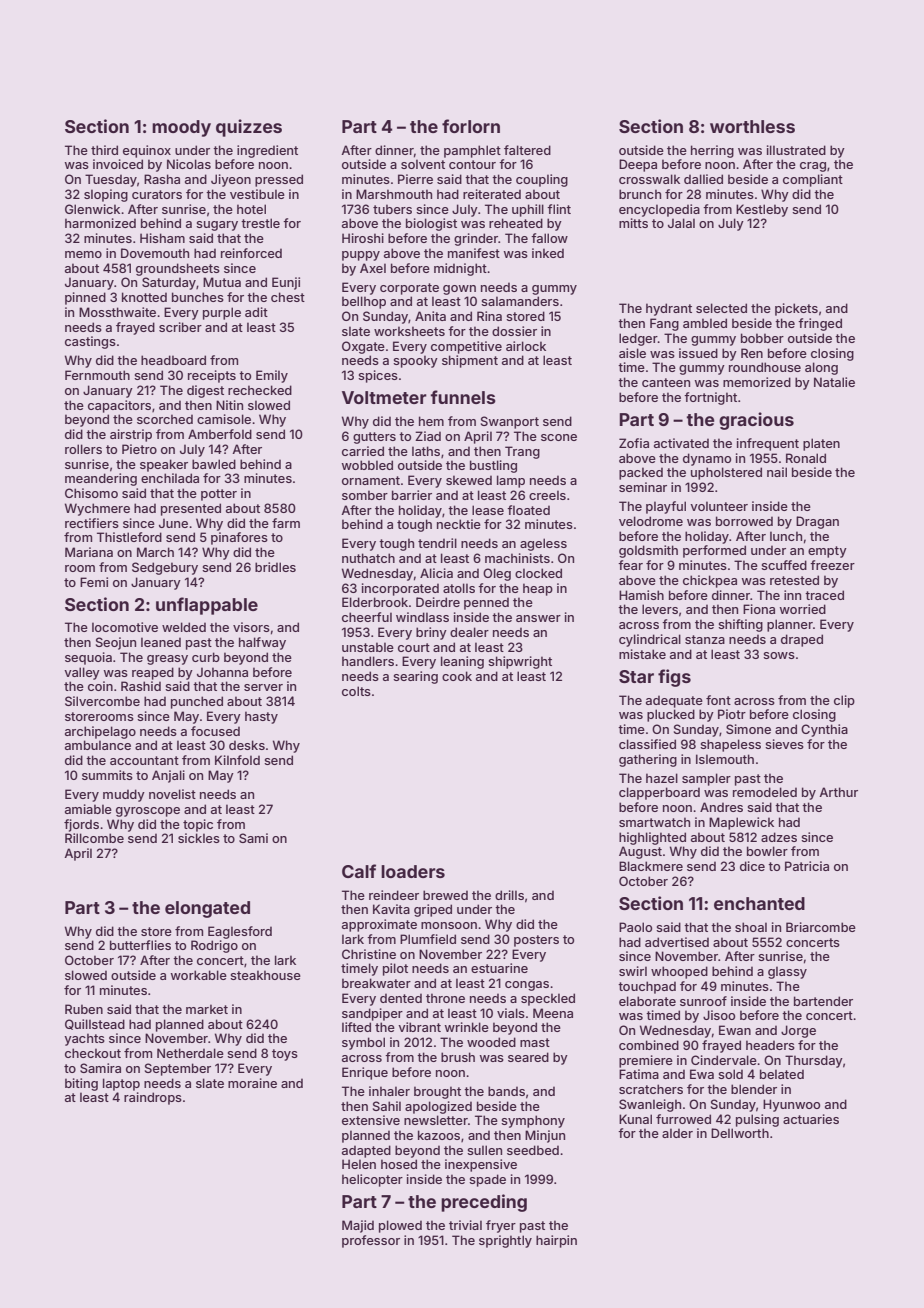  What do you see at coordinates (92, 209) in the screenshot?
I see `Glenwick` at bounding box center [92, 209].
